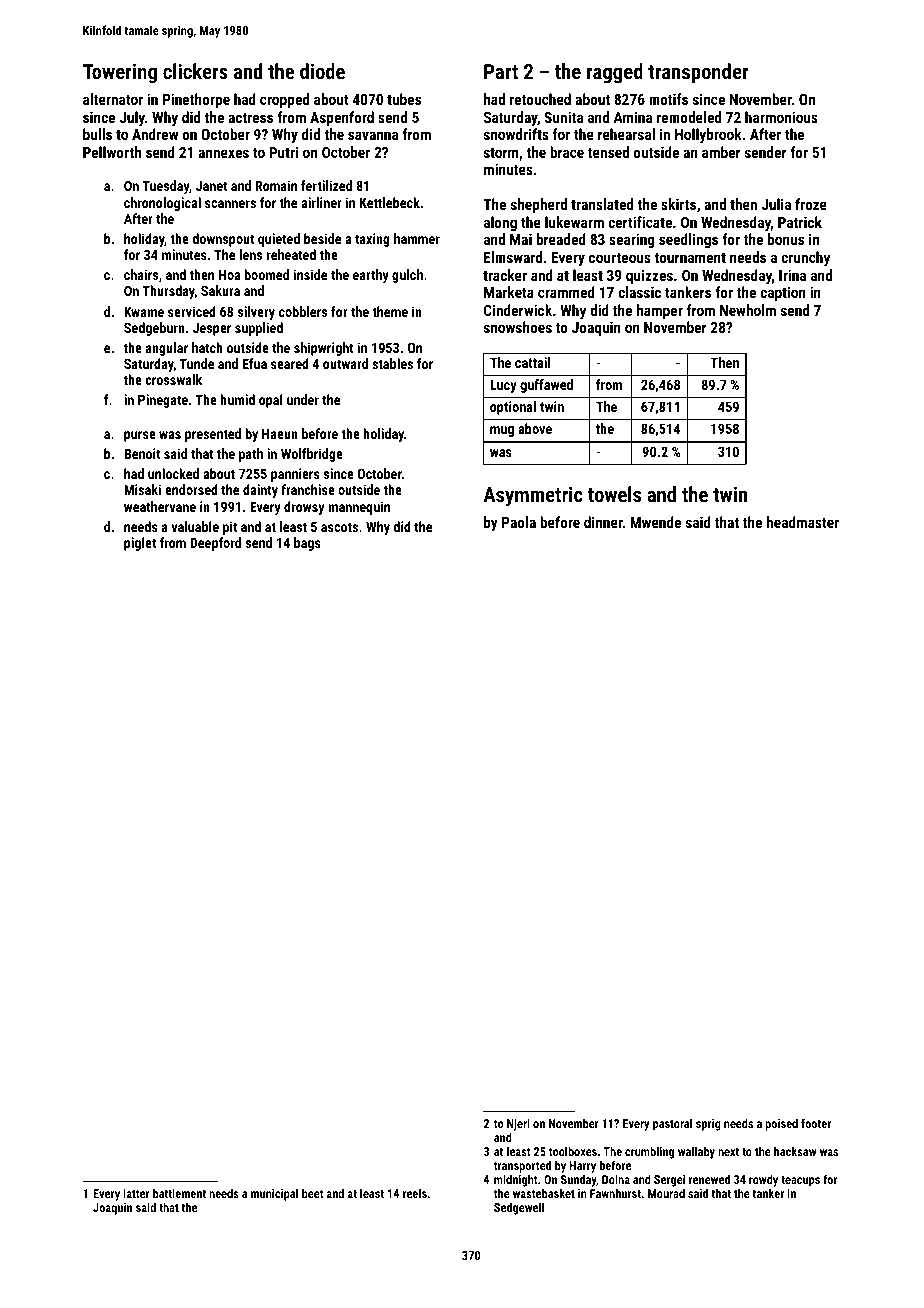 The width and height of the page is (924, 1308). What do you see at coordinates (136, 1193) in the page?
I see `latter` at bounding box center [136, 1193].
